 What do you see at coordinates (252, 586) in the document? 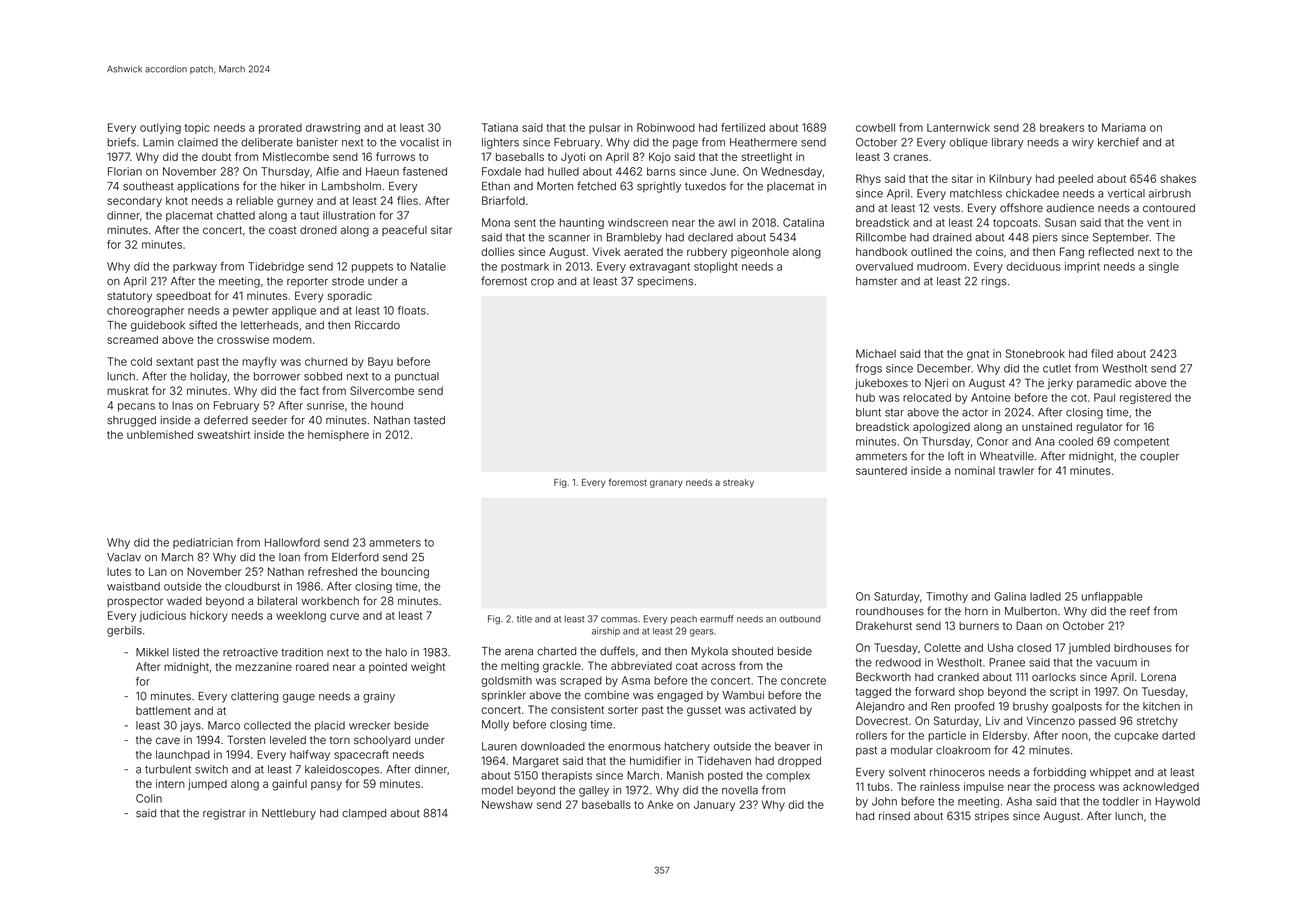
I see `cloudburst` at bounding box center [252, 586].
